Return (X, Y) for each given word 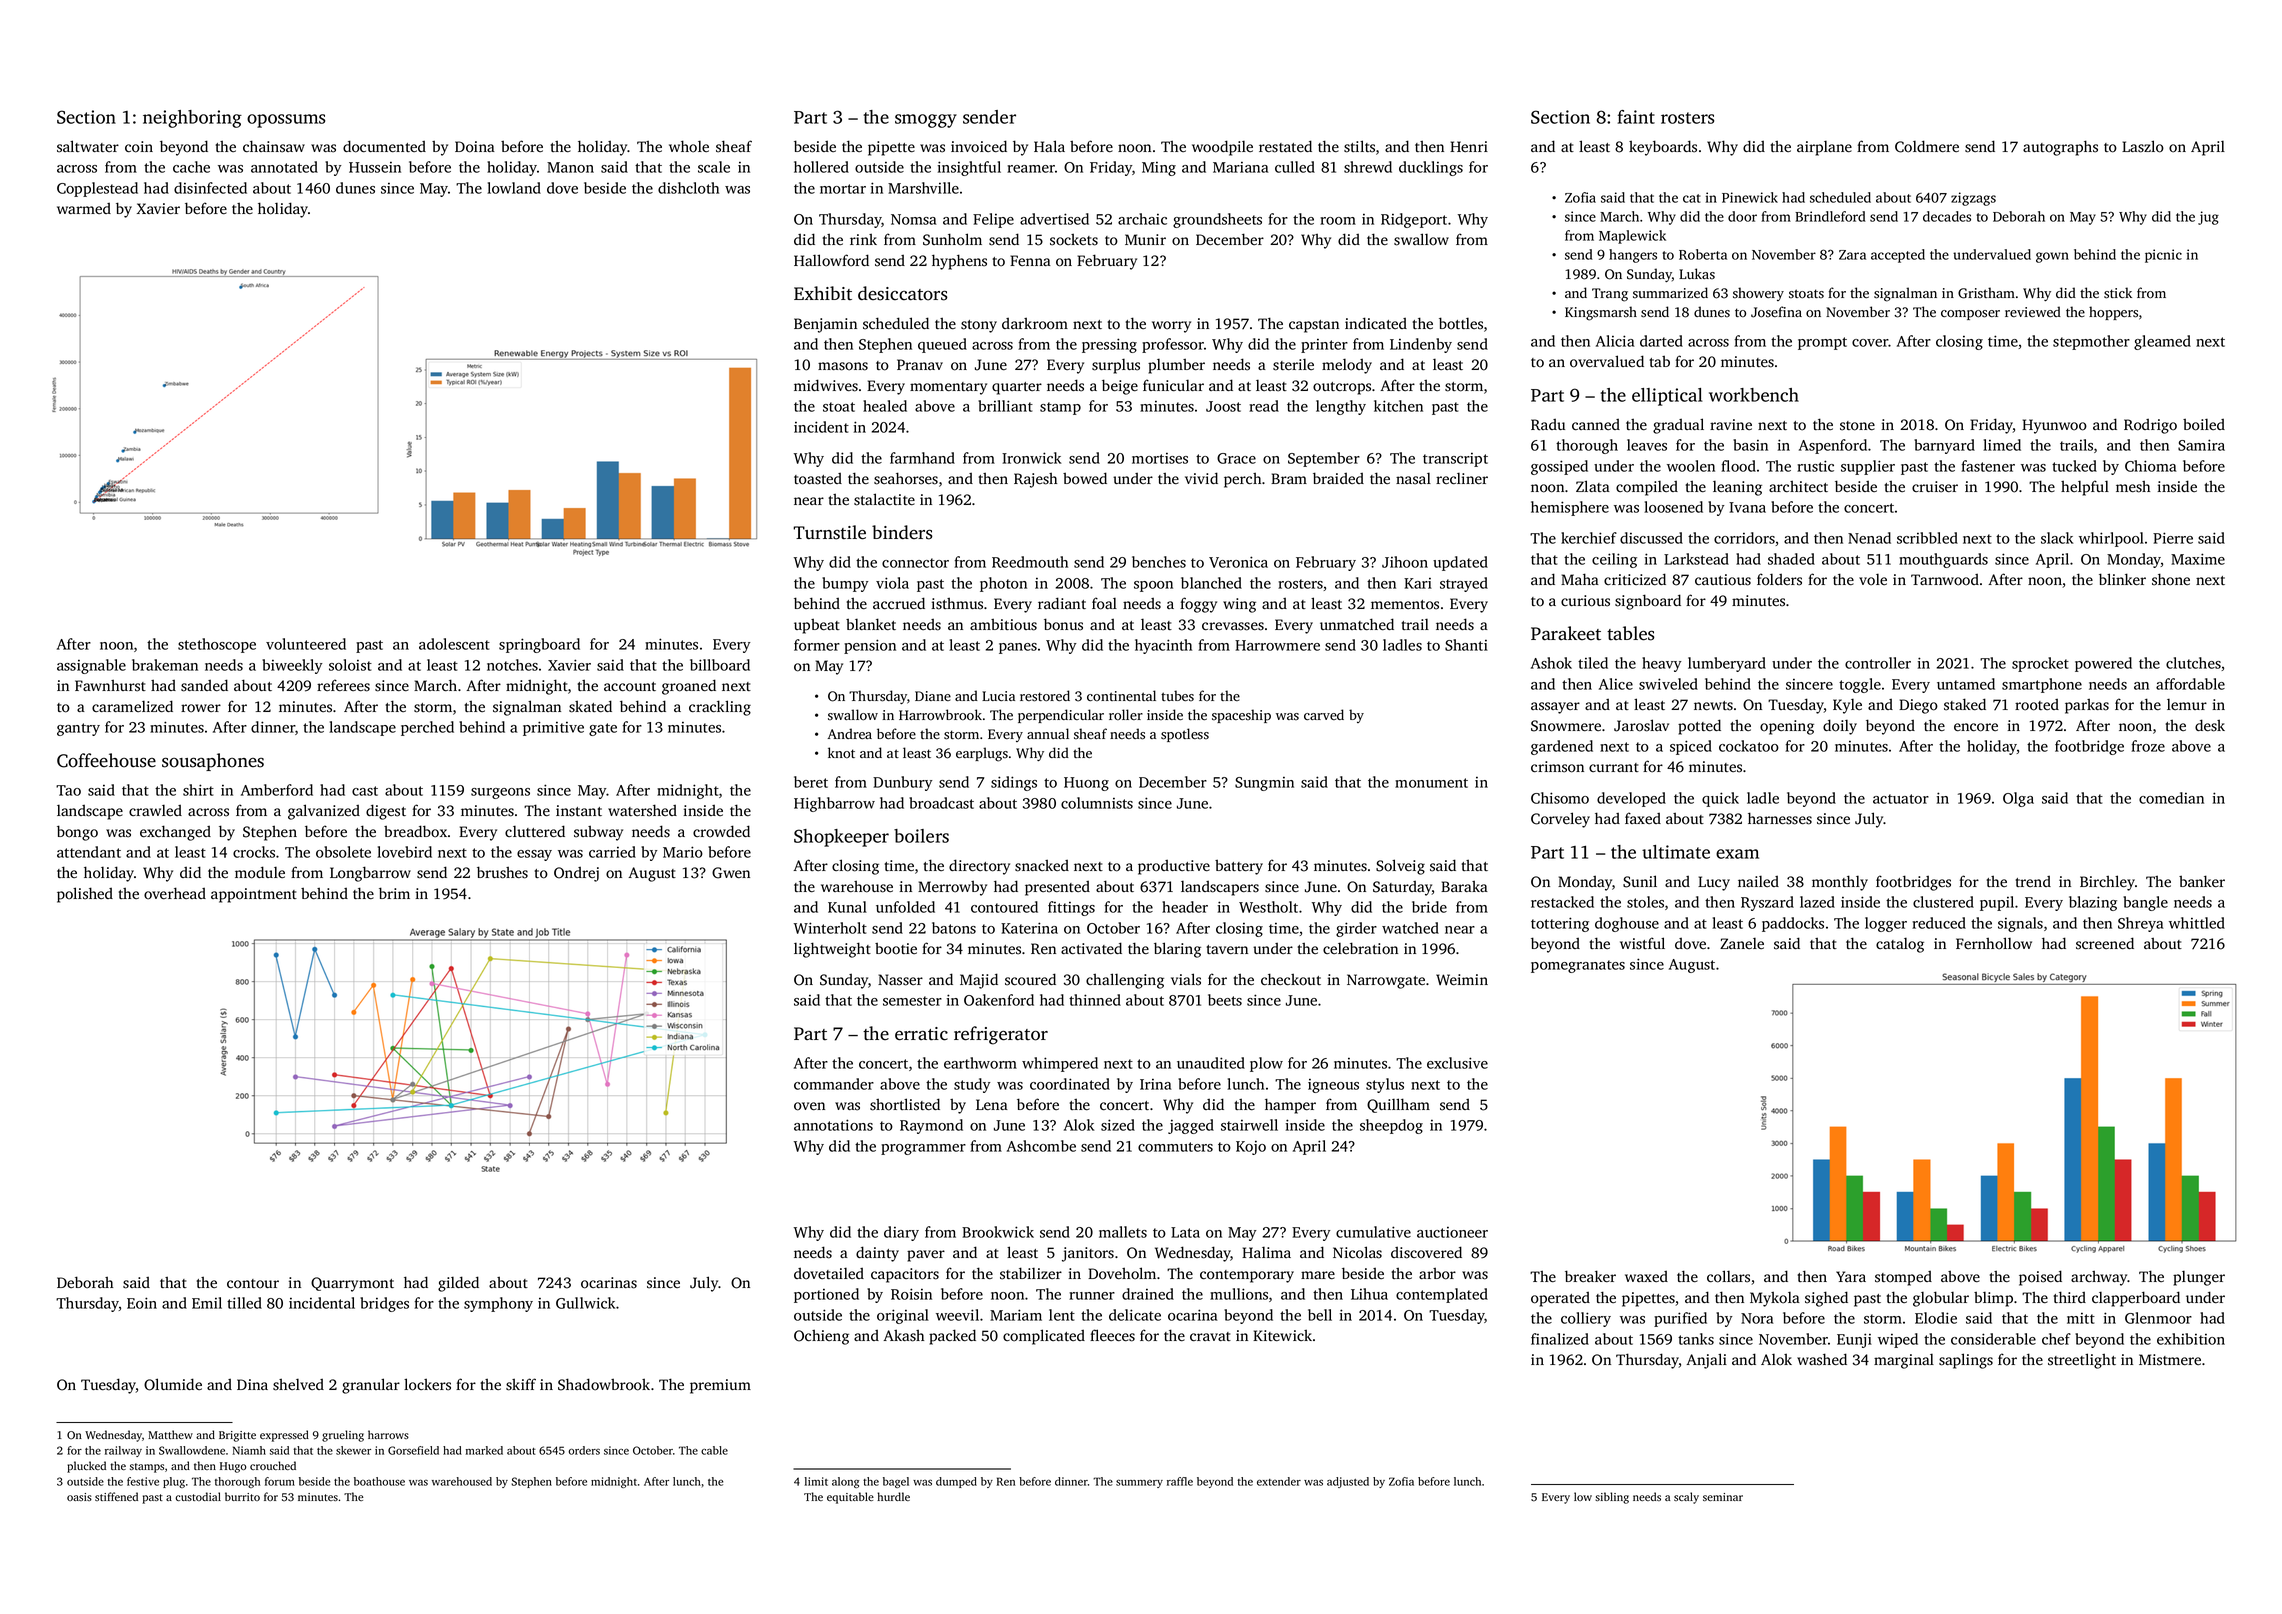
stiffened (116, 1496)
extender (1279, 1481)
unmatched (1357, 624)
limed (2002, 445)
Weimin (1462, 979)
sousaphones (213, 762)
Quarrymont (352, 1284)
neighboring (192, 119)
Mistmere (2170, 1360)
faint (1636, 117)
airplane (1824, 148)
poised (2040, 1278)
